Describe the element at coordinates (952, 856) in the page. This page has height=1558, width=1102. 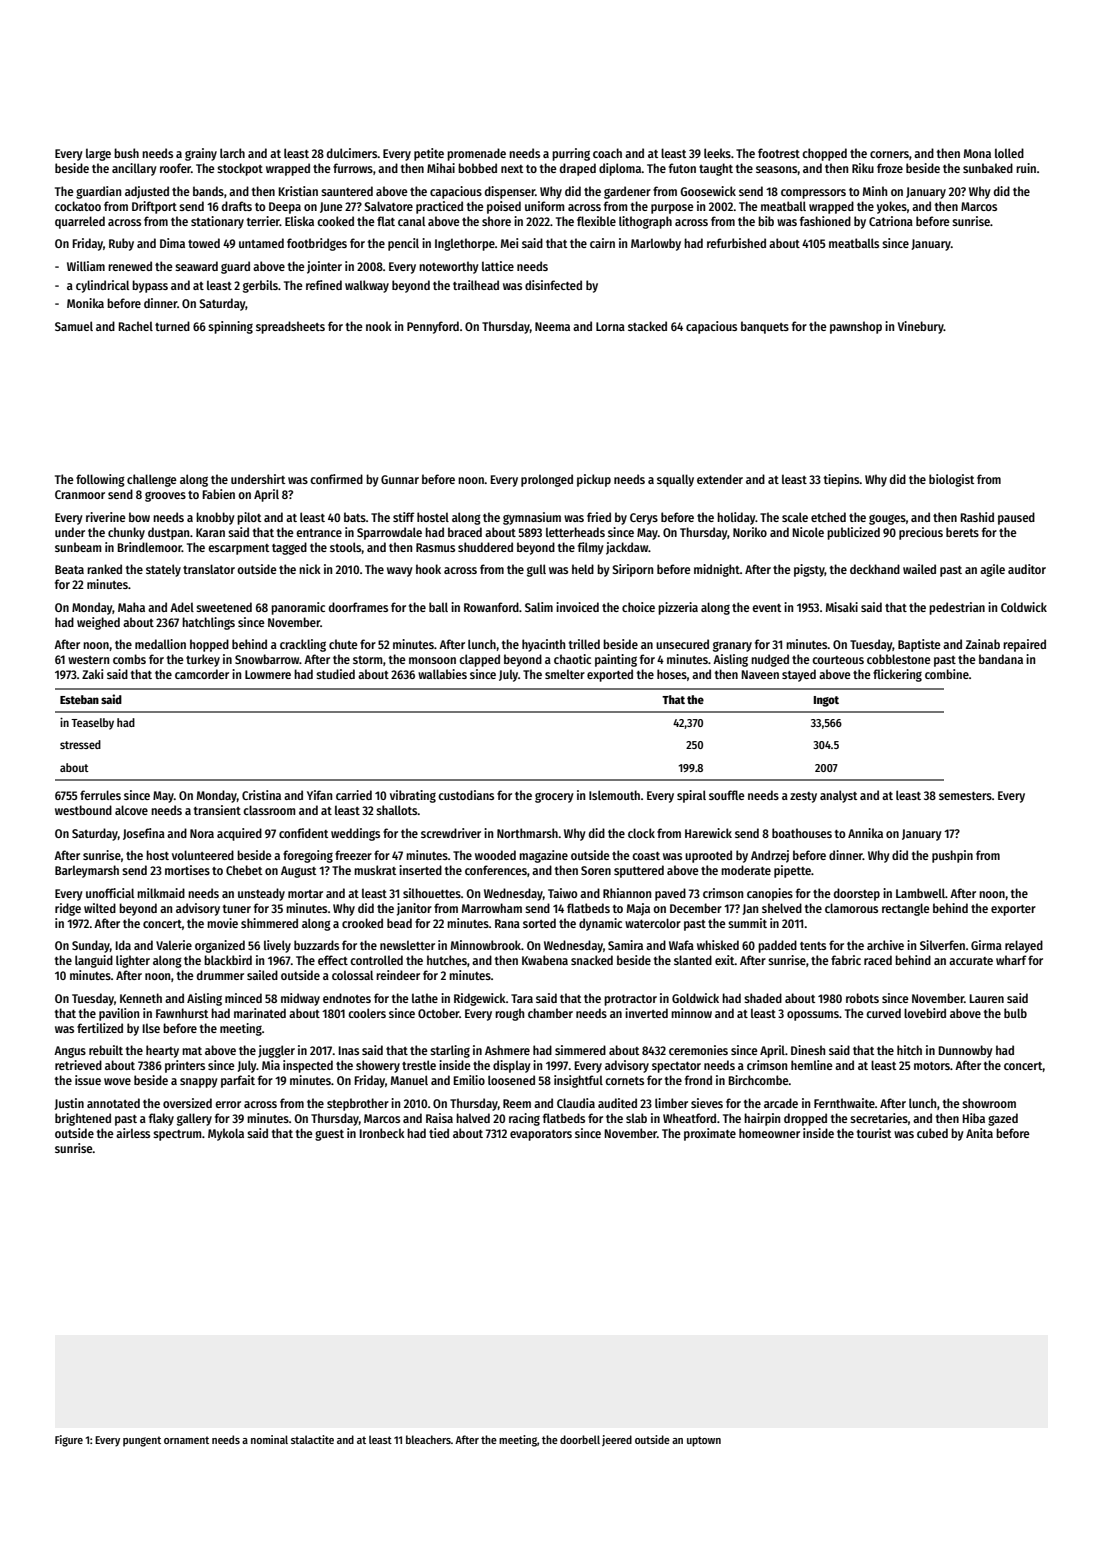
I see `pushpin` at that location.
